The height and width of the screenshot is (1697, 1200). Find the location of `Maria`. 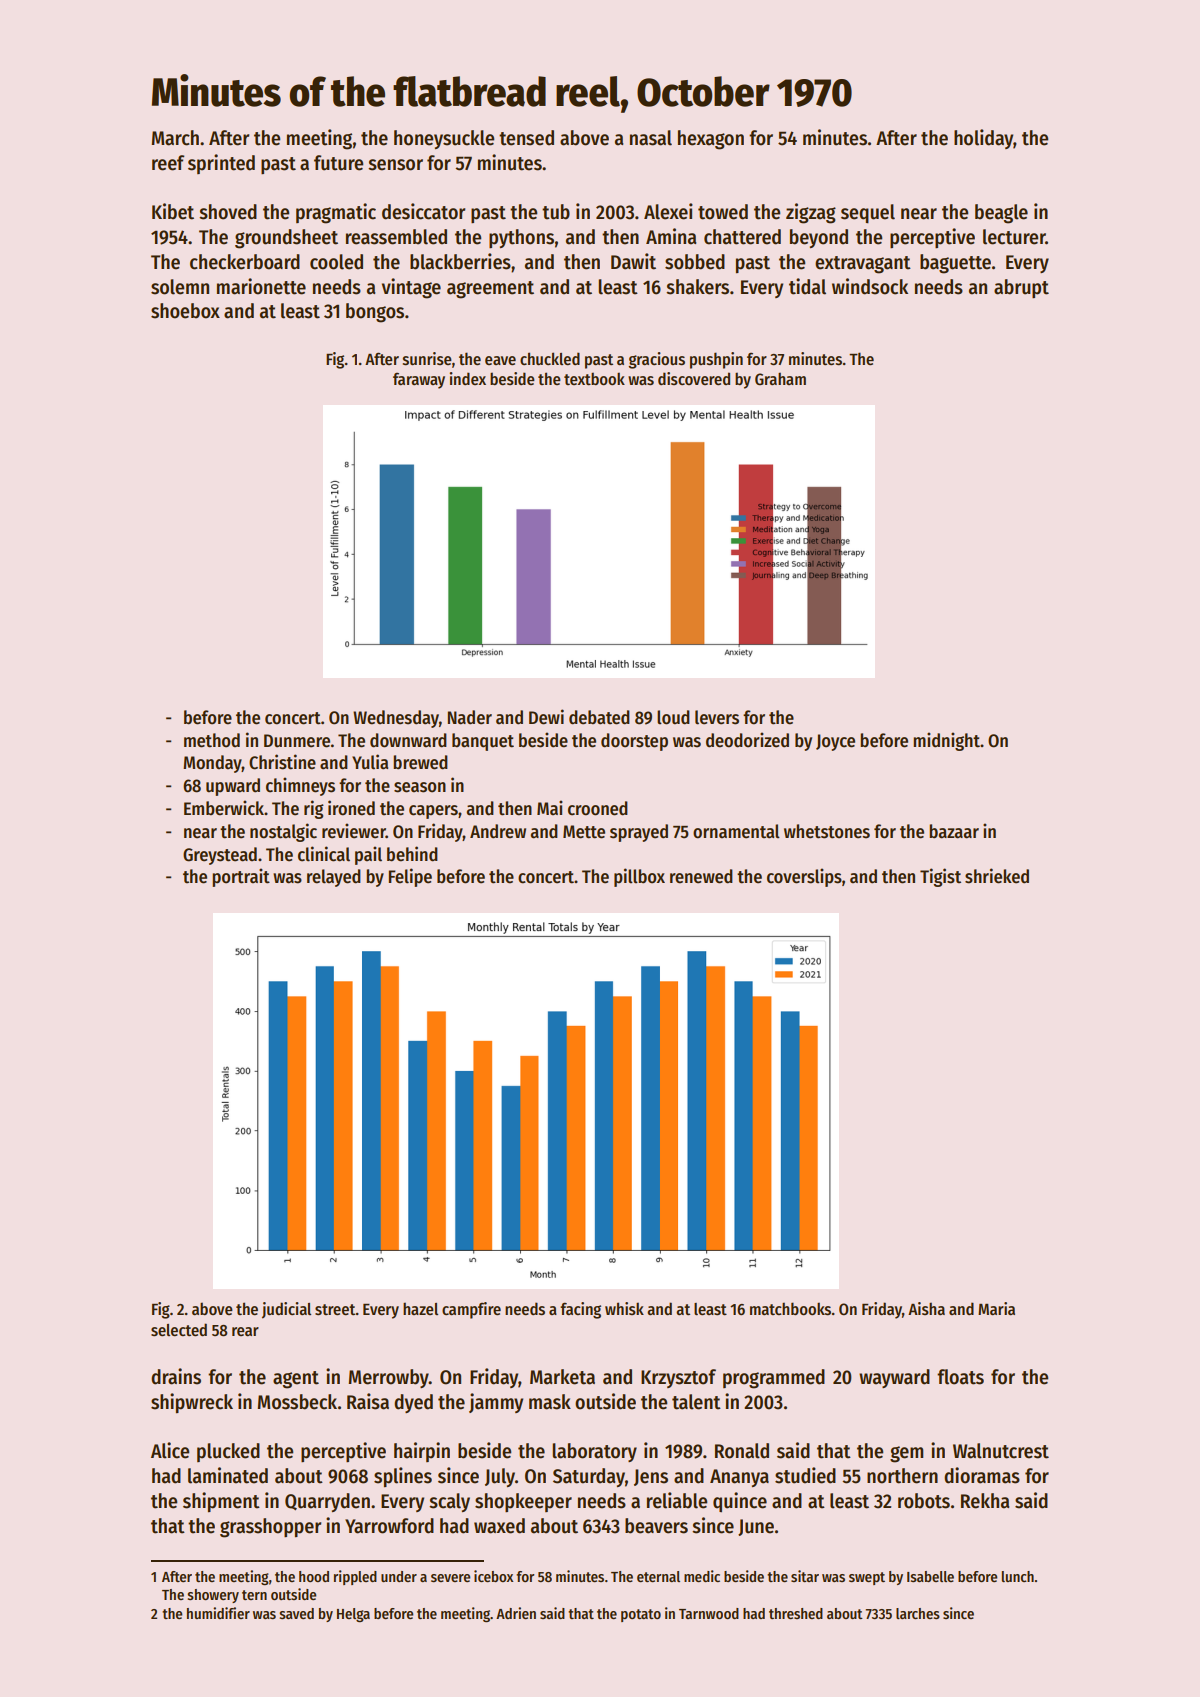

Maria is located at coordinates (996, 1308).
